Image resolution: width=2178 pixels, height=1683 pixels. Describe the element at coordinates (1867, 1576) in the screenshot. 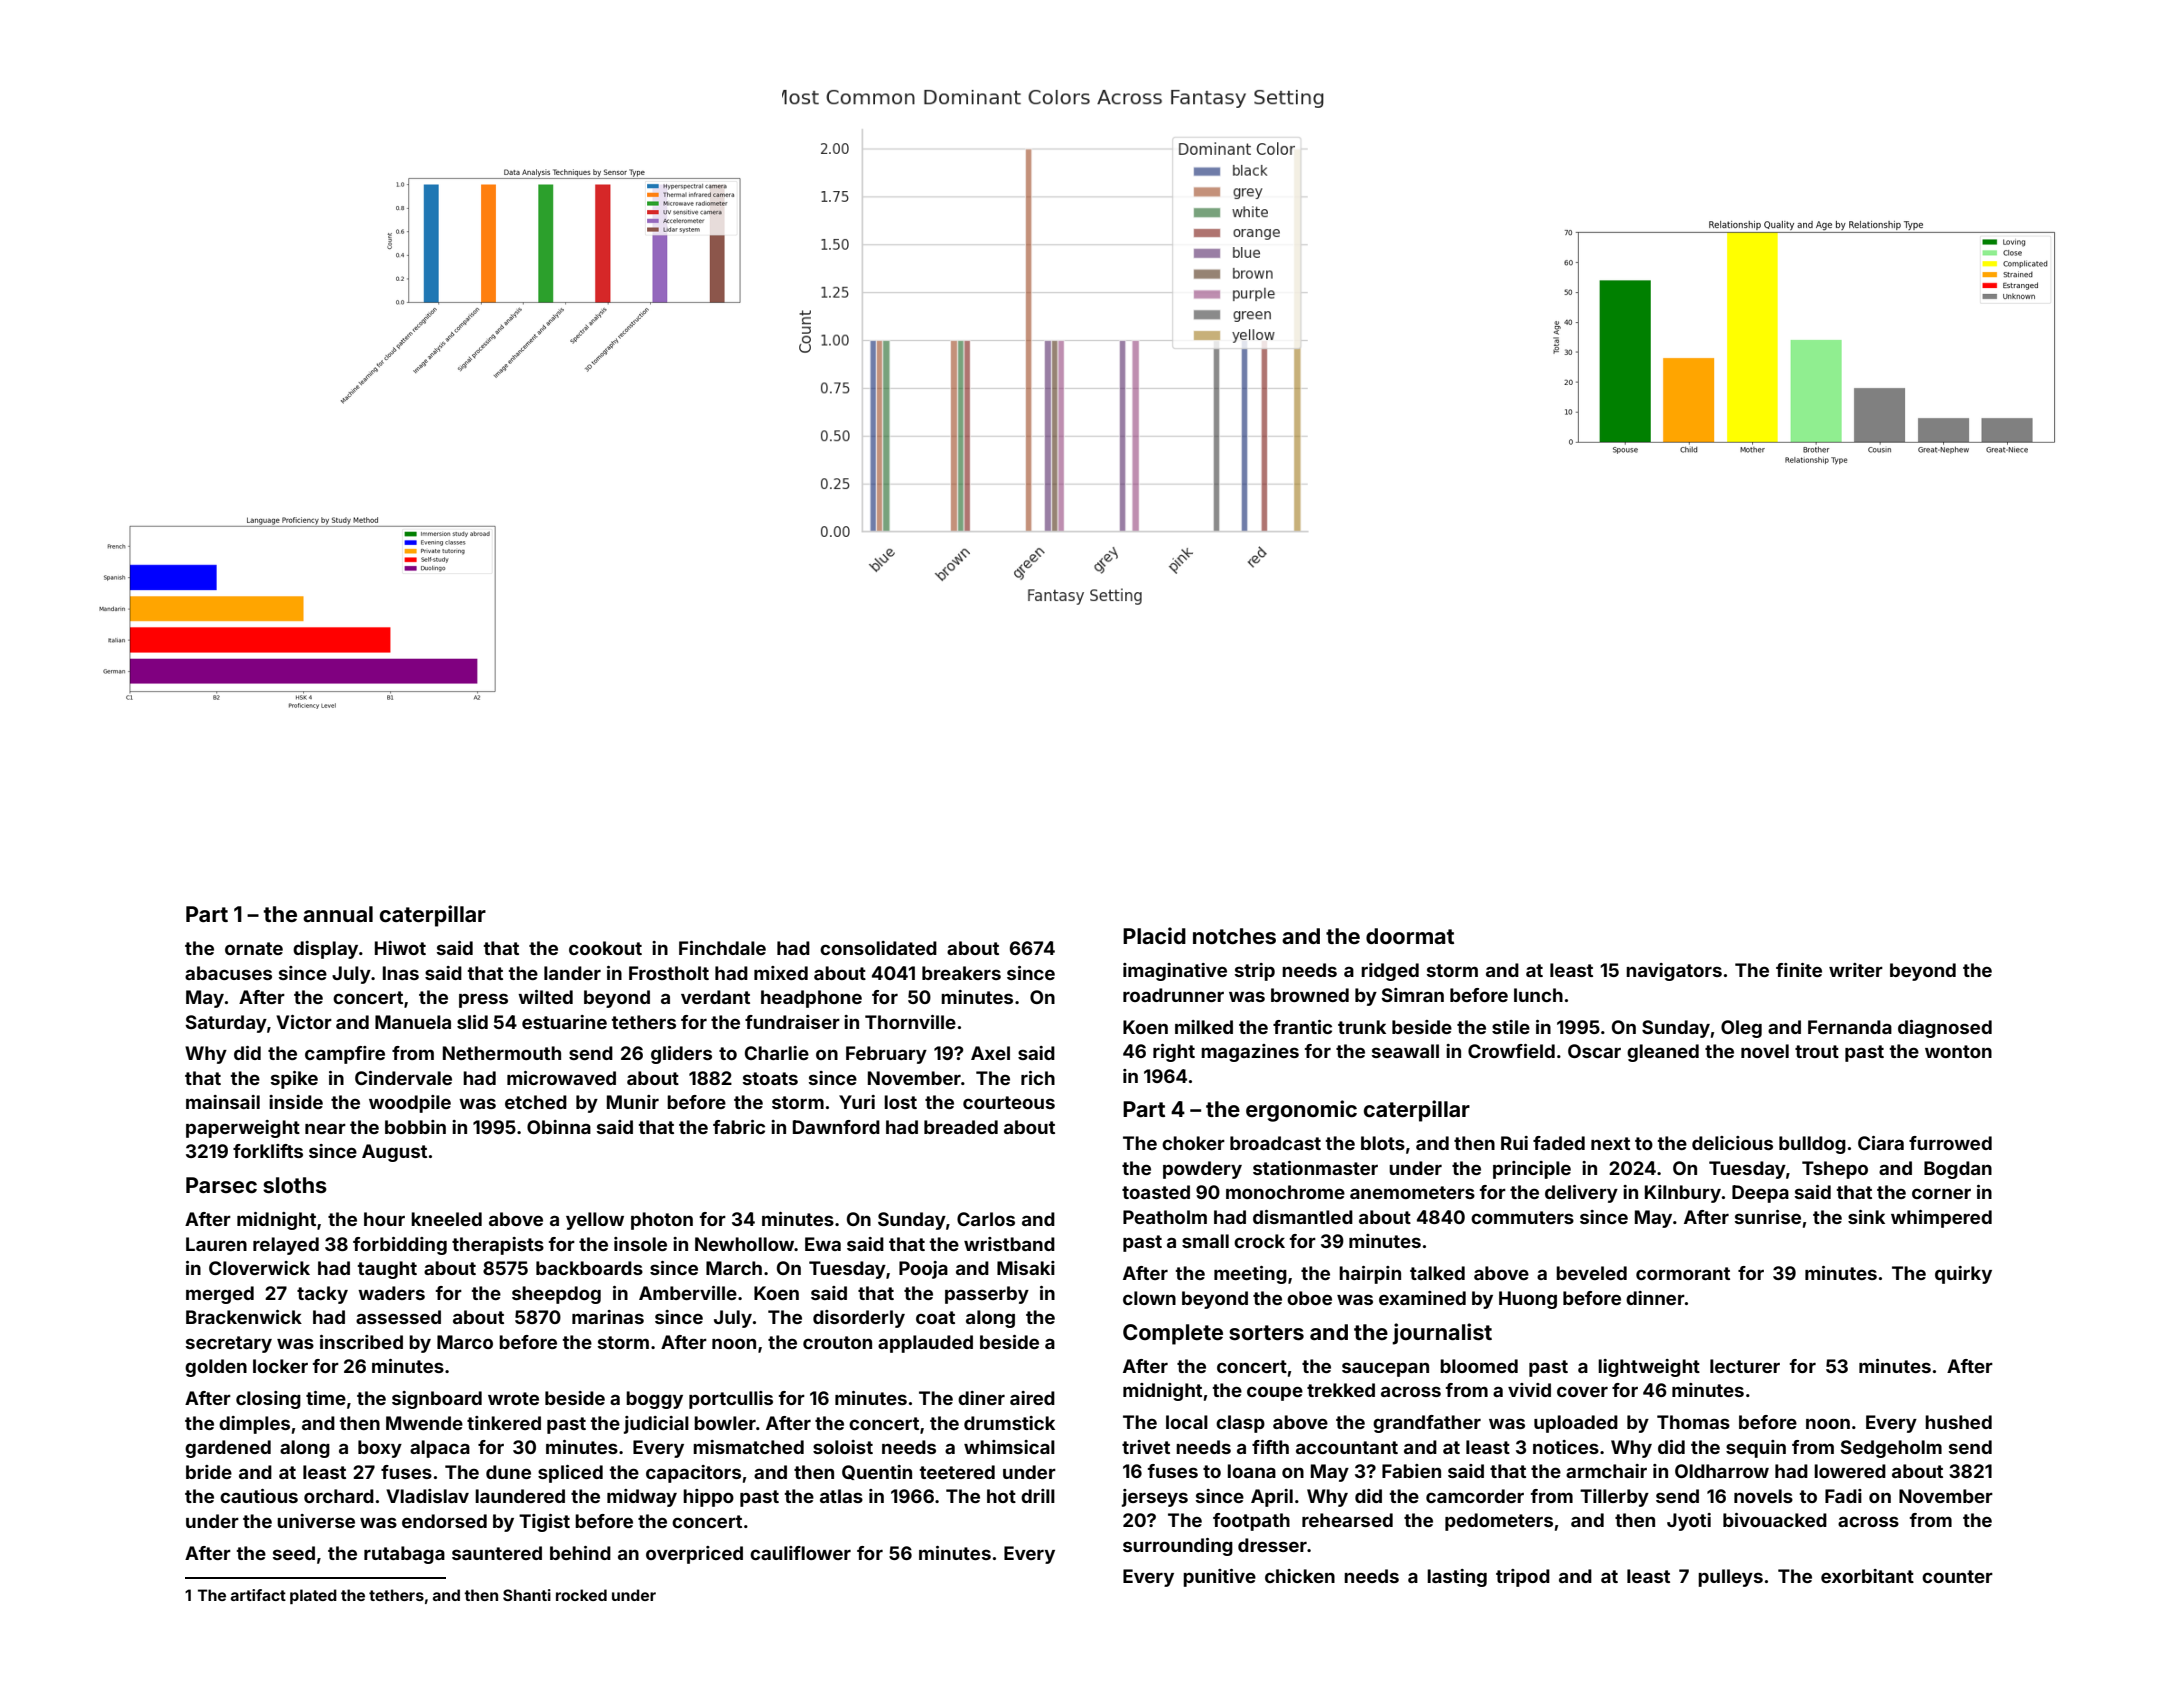

I see `exorbitant` at that location.
